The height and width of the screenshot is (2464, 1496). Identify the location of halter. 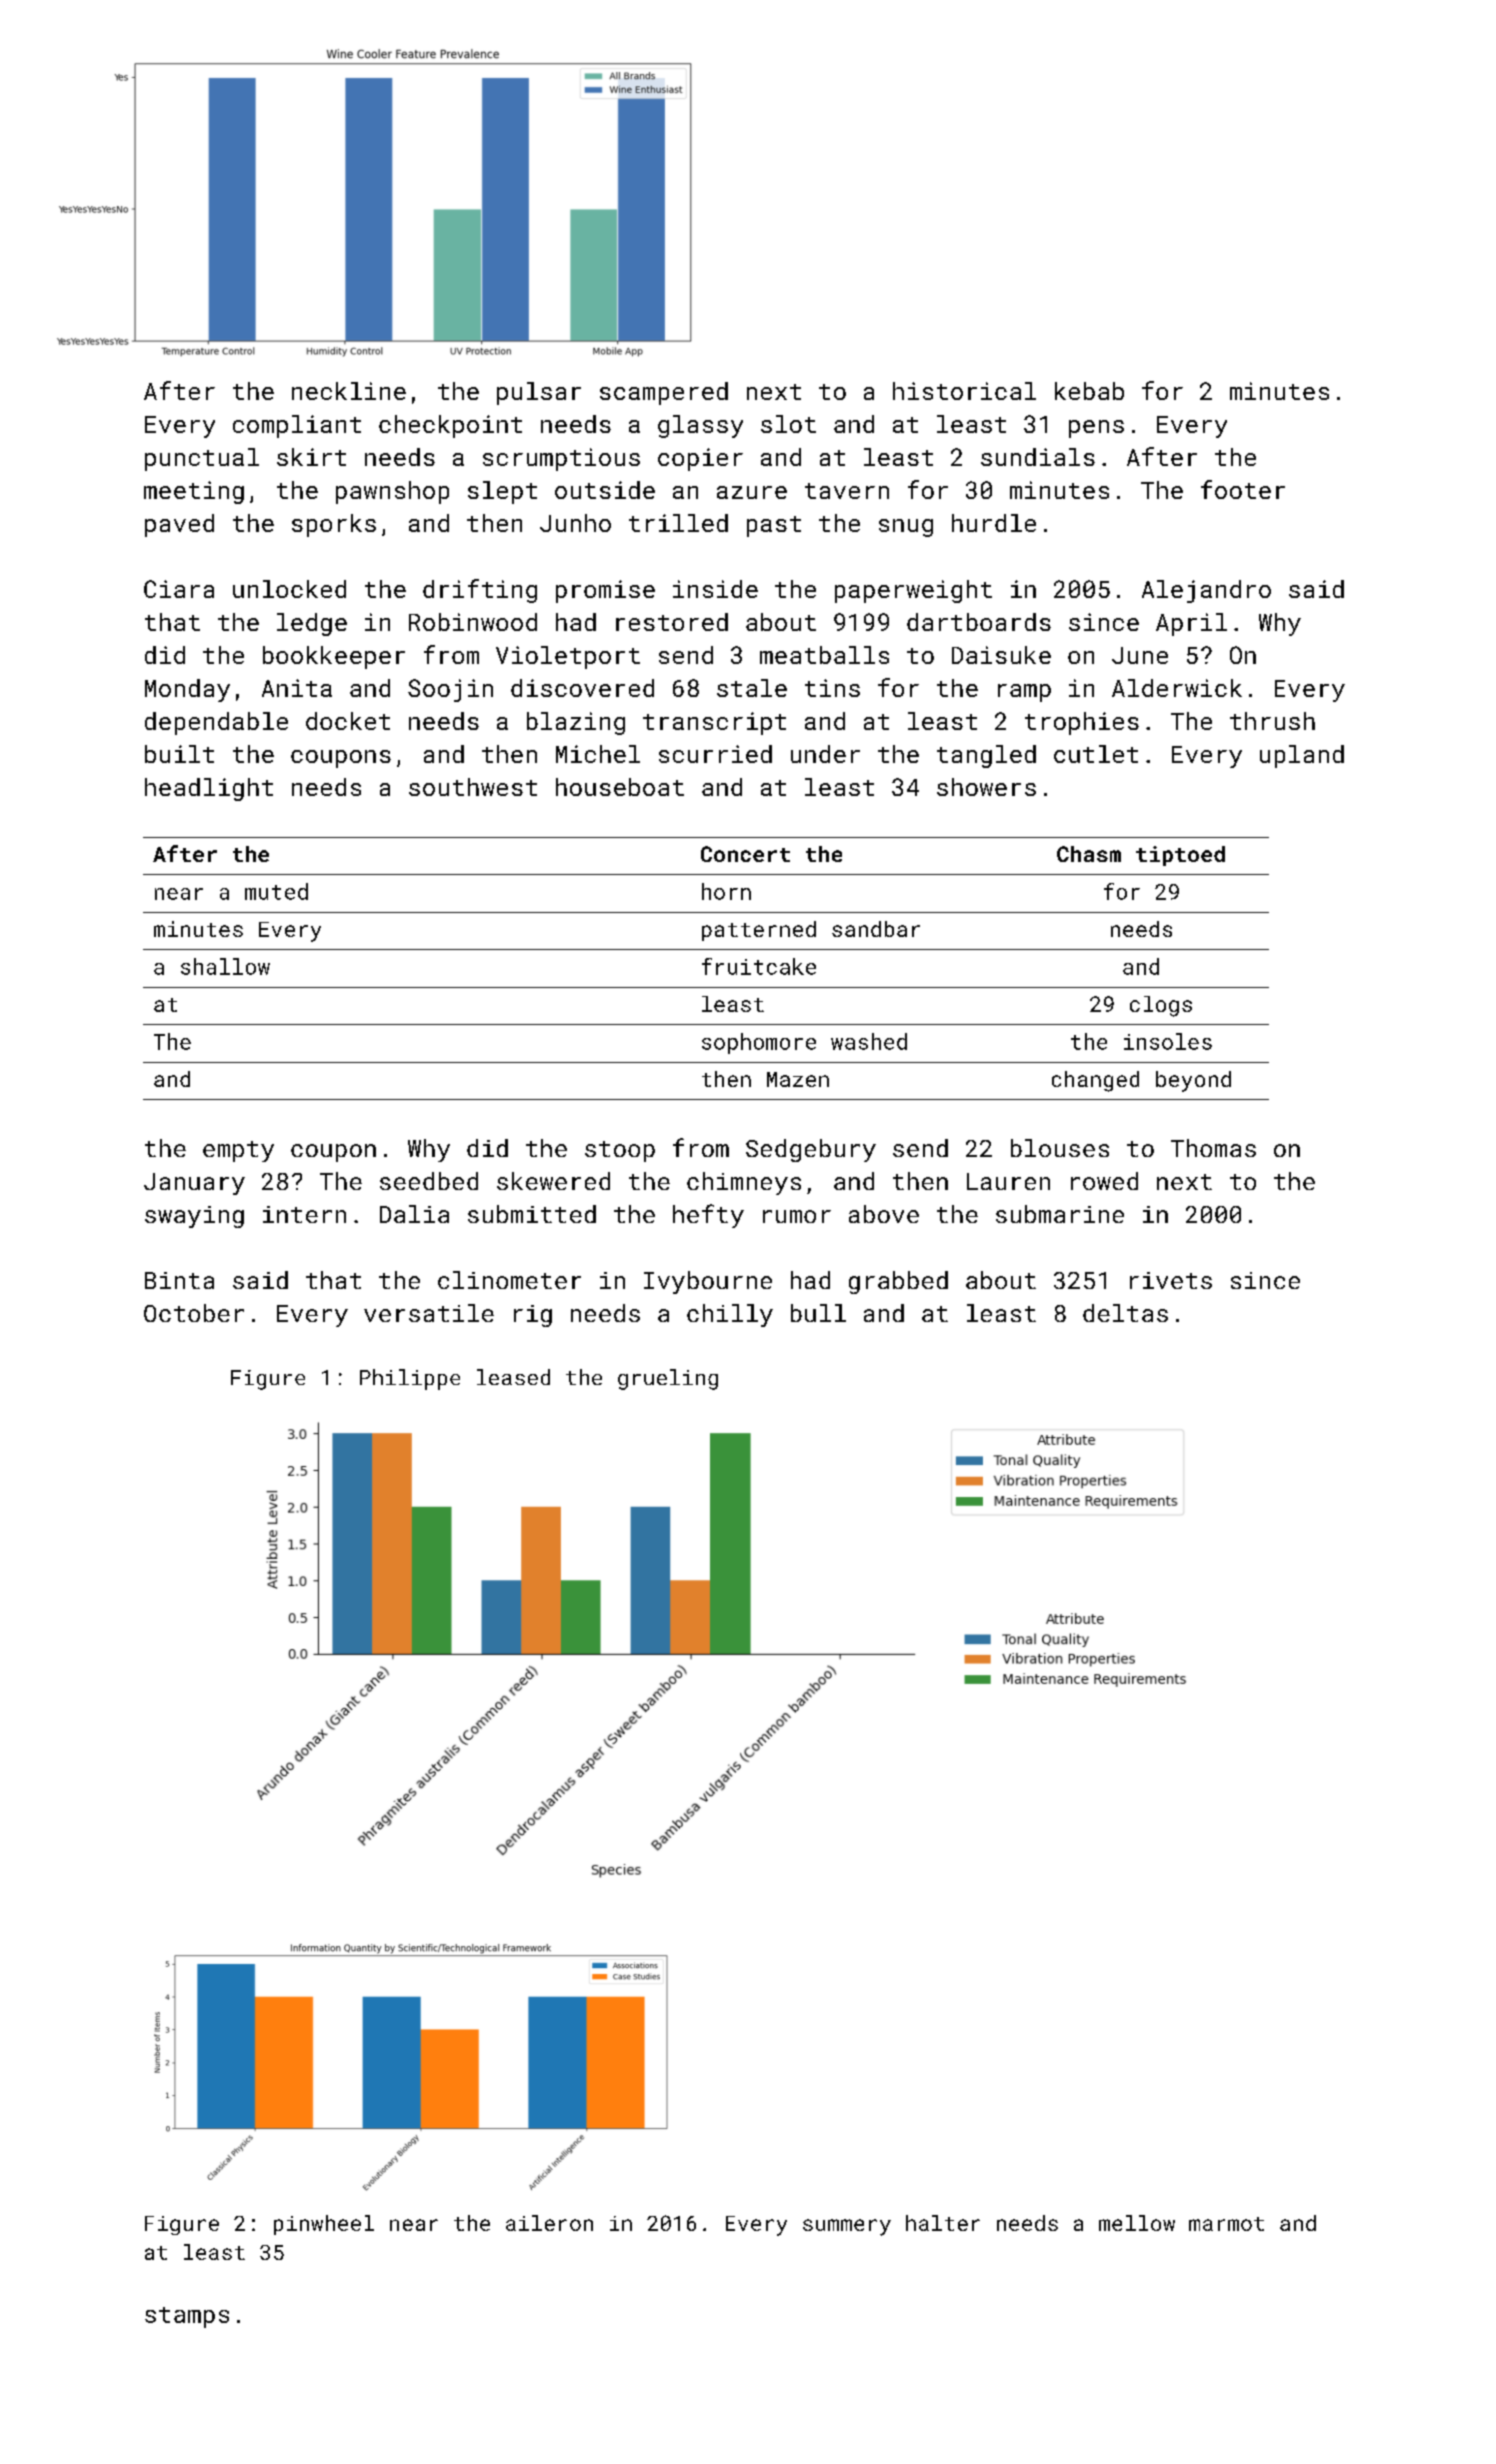
(943, 2223).
